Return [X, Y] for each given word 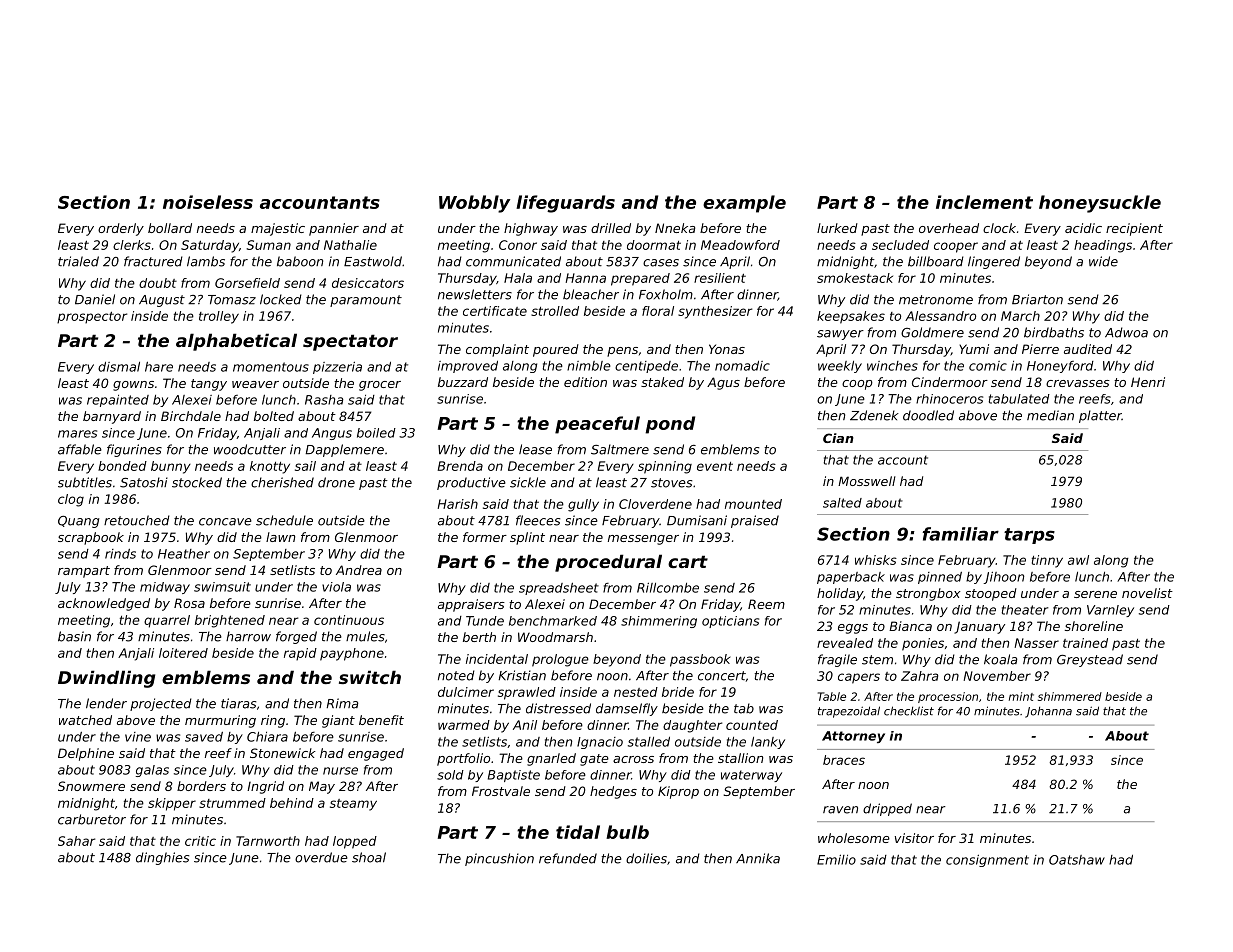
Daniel [95, 299]
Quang [79, 522]
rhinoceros [949, 399]
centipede [646, 367]
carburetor [92, 819]
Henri [1148, 382]
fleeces [538, 520]
